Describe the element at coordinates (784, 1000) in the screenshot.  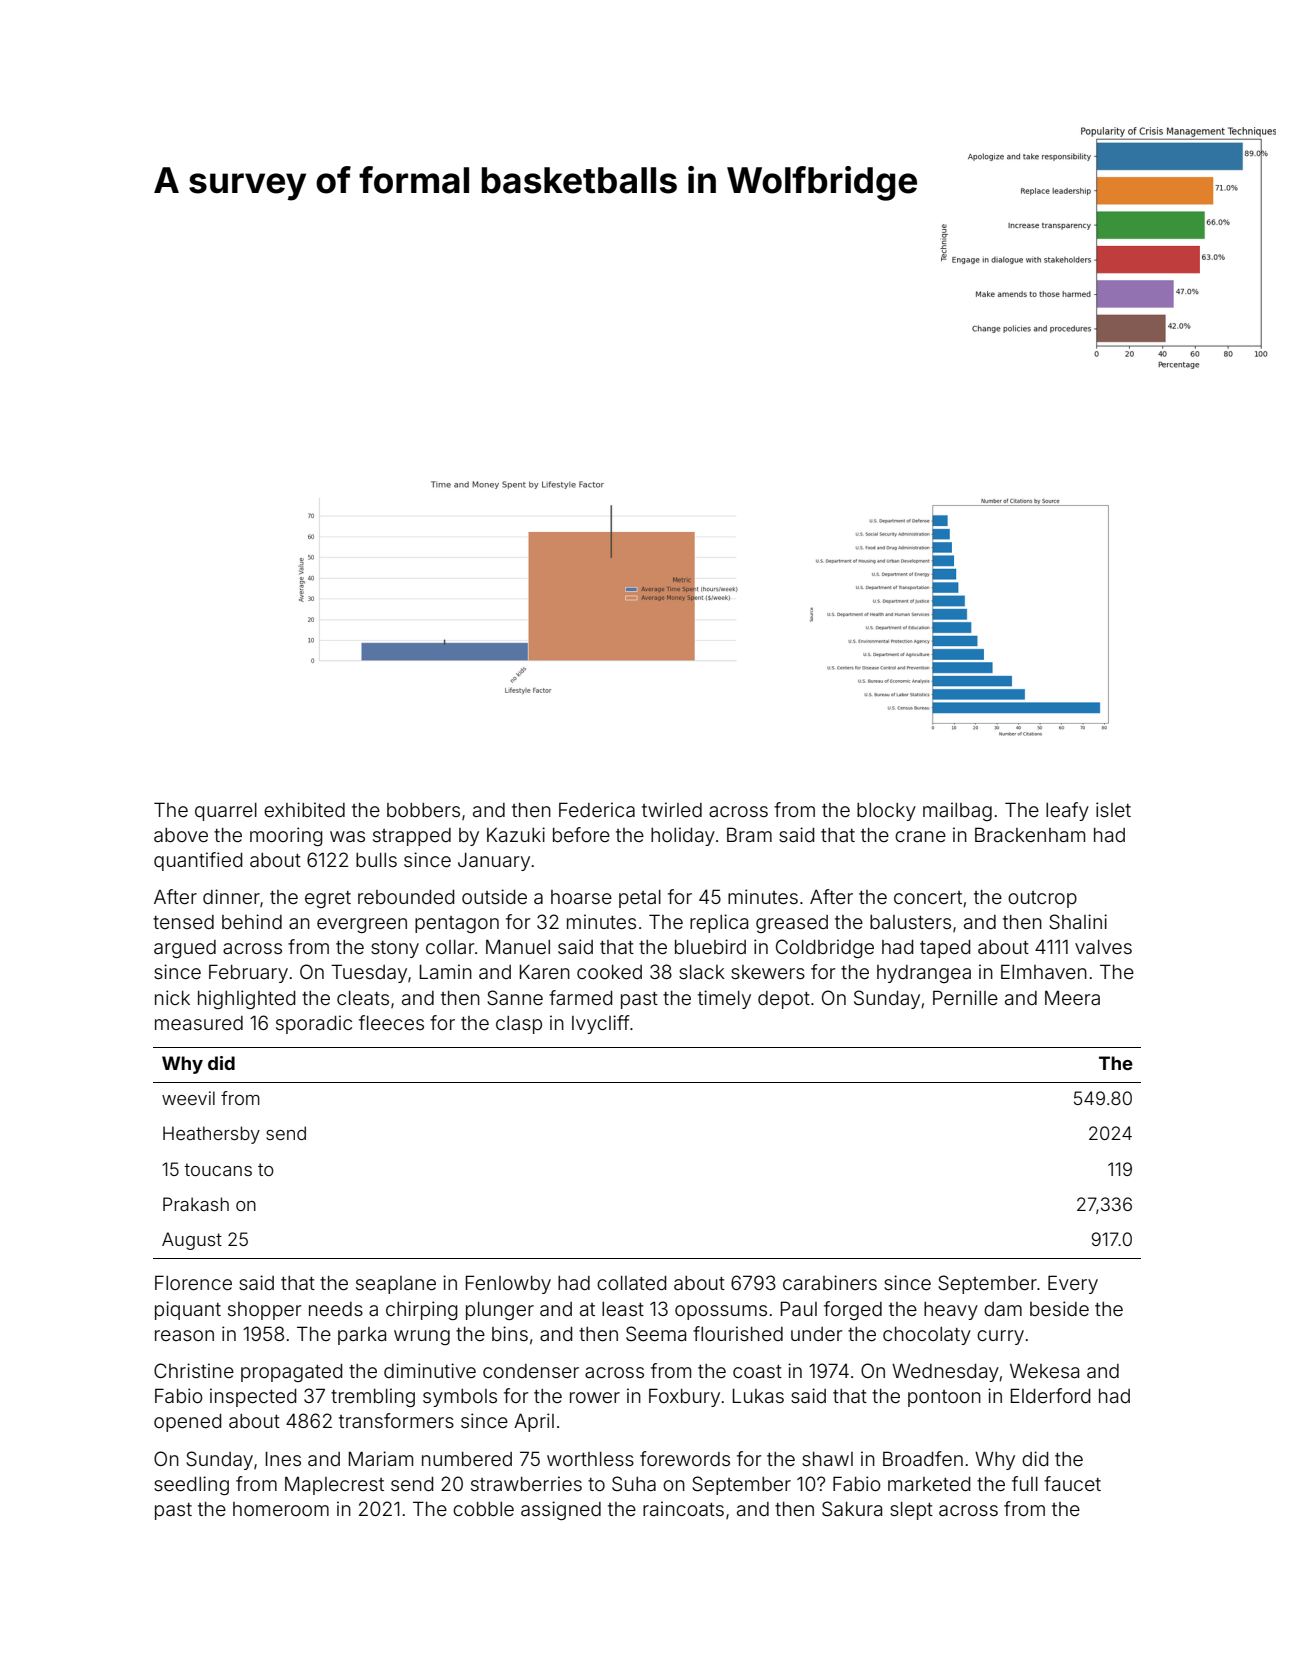
I see `depot` at that location.
